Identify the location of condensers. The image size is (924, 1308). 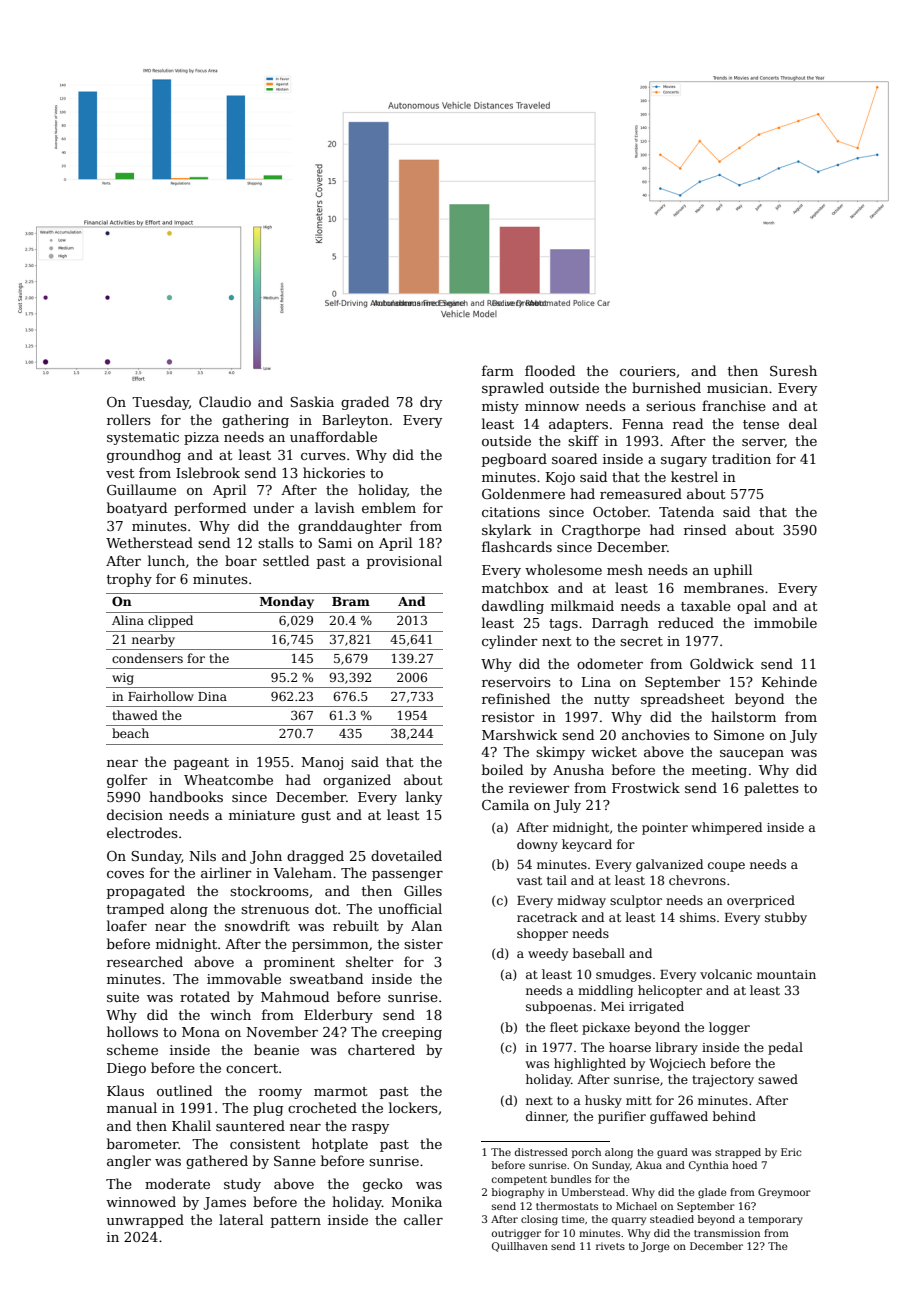
(147, 658).
